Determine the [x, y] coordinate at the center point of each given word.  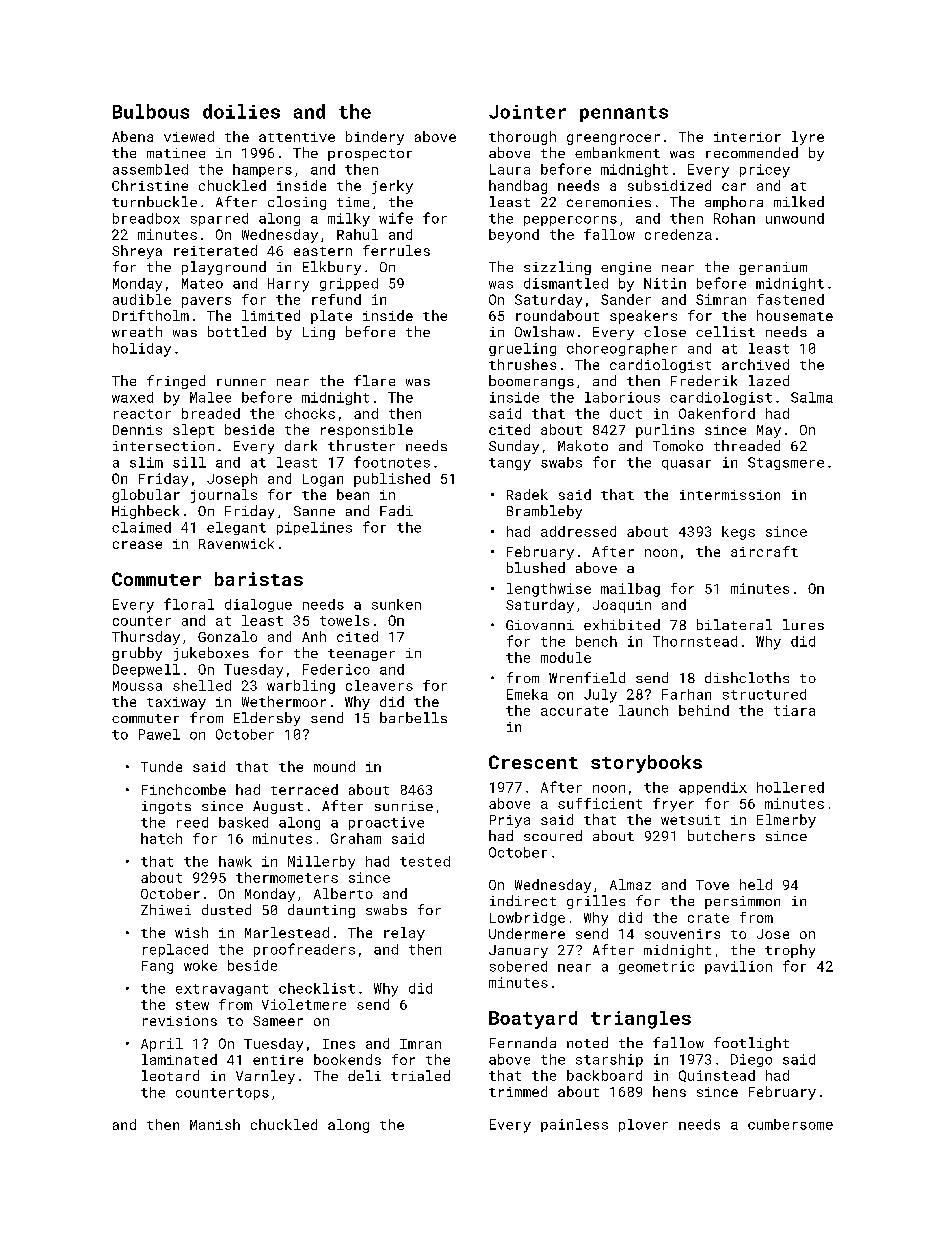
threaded [747, 445]
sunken [396, 604]
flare [374, 380]
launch [643, 710]
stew [192, 1005]
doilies [241, 111]
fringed [176, 382]
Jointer [527, 112]
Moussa [137, 686]
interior [747, 137]
